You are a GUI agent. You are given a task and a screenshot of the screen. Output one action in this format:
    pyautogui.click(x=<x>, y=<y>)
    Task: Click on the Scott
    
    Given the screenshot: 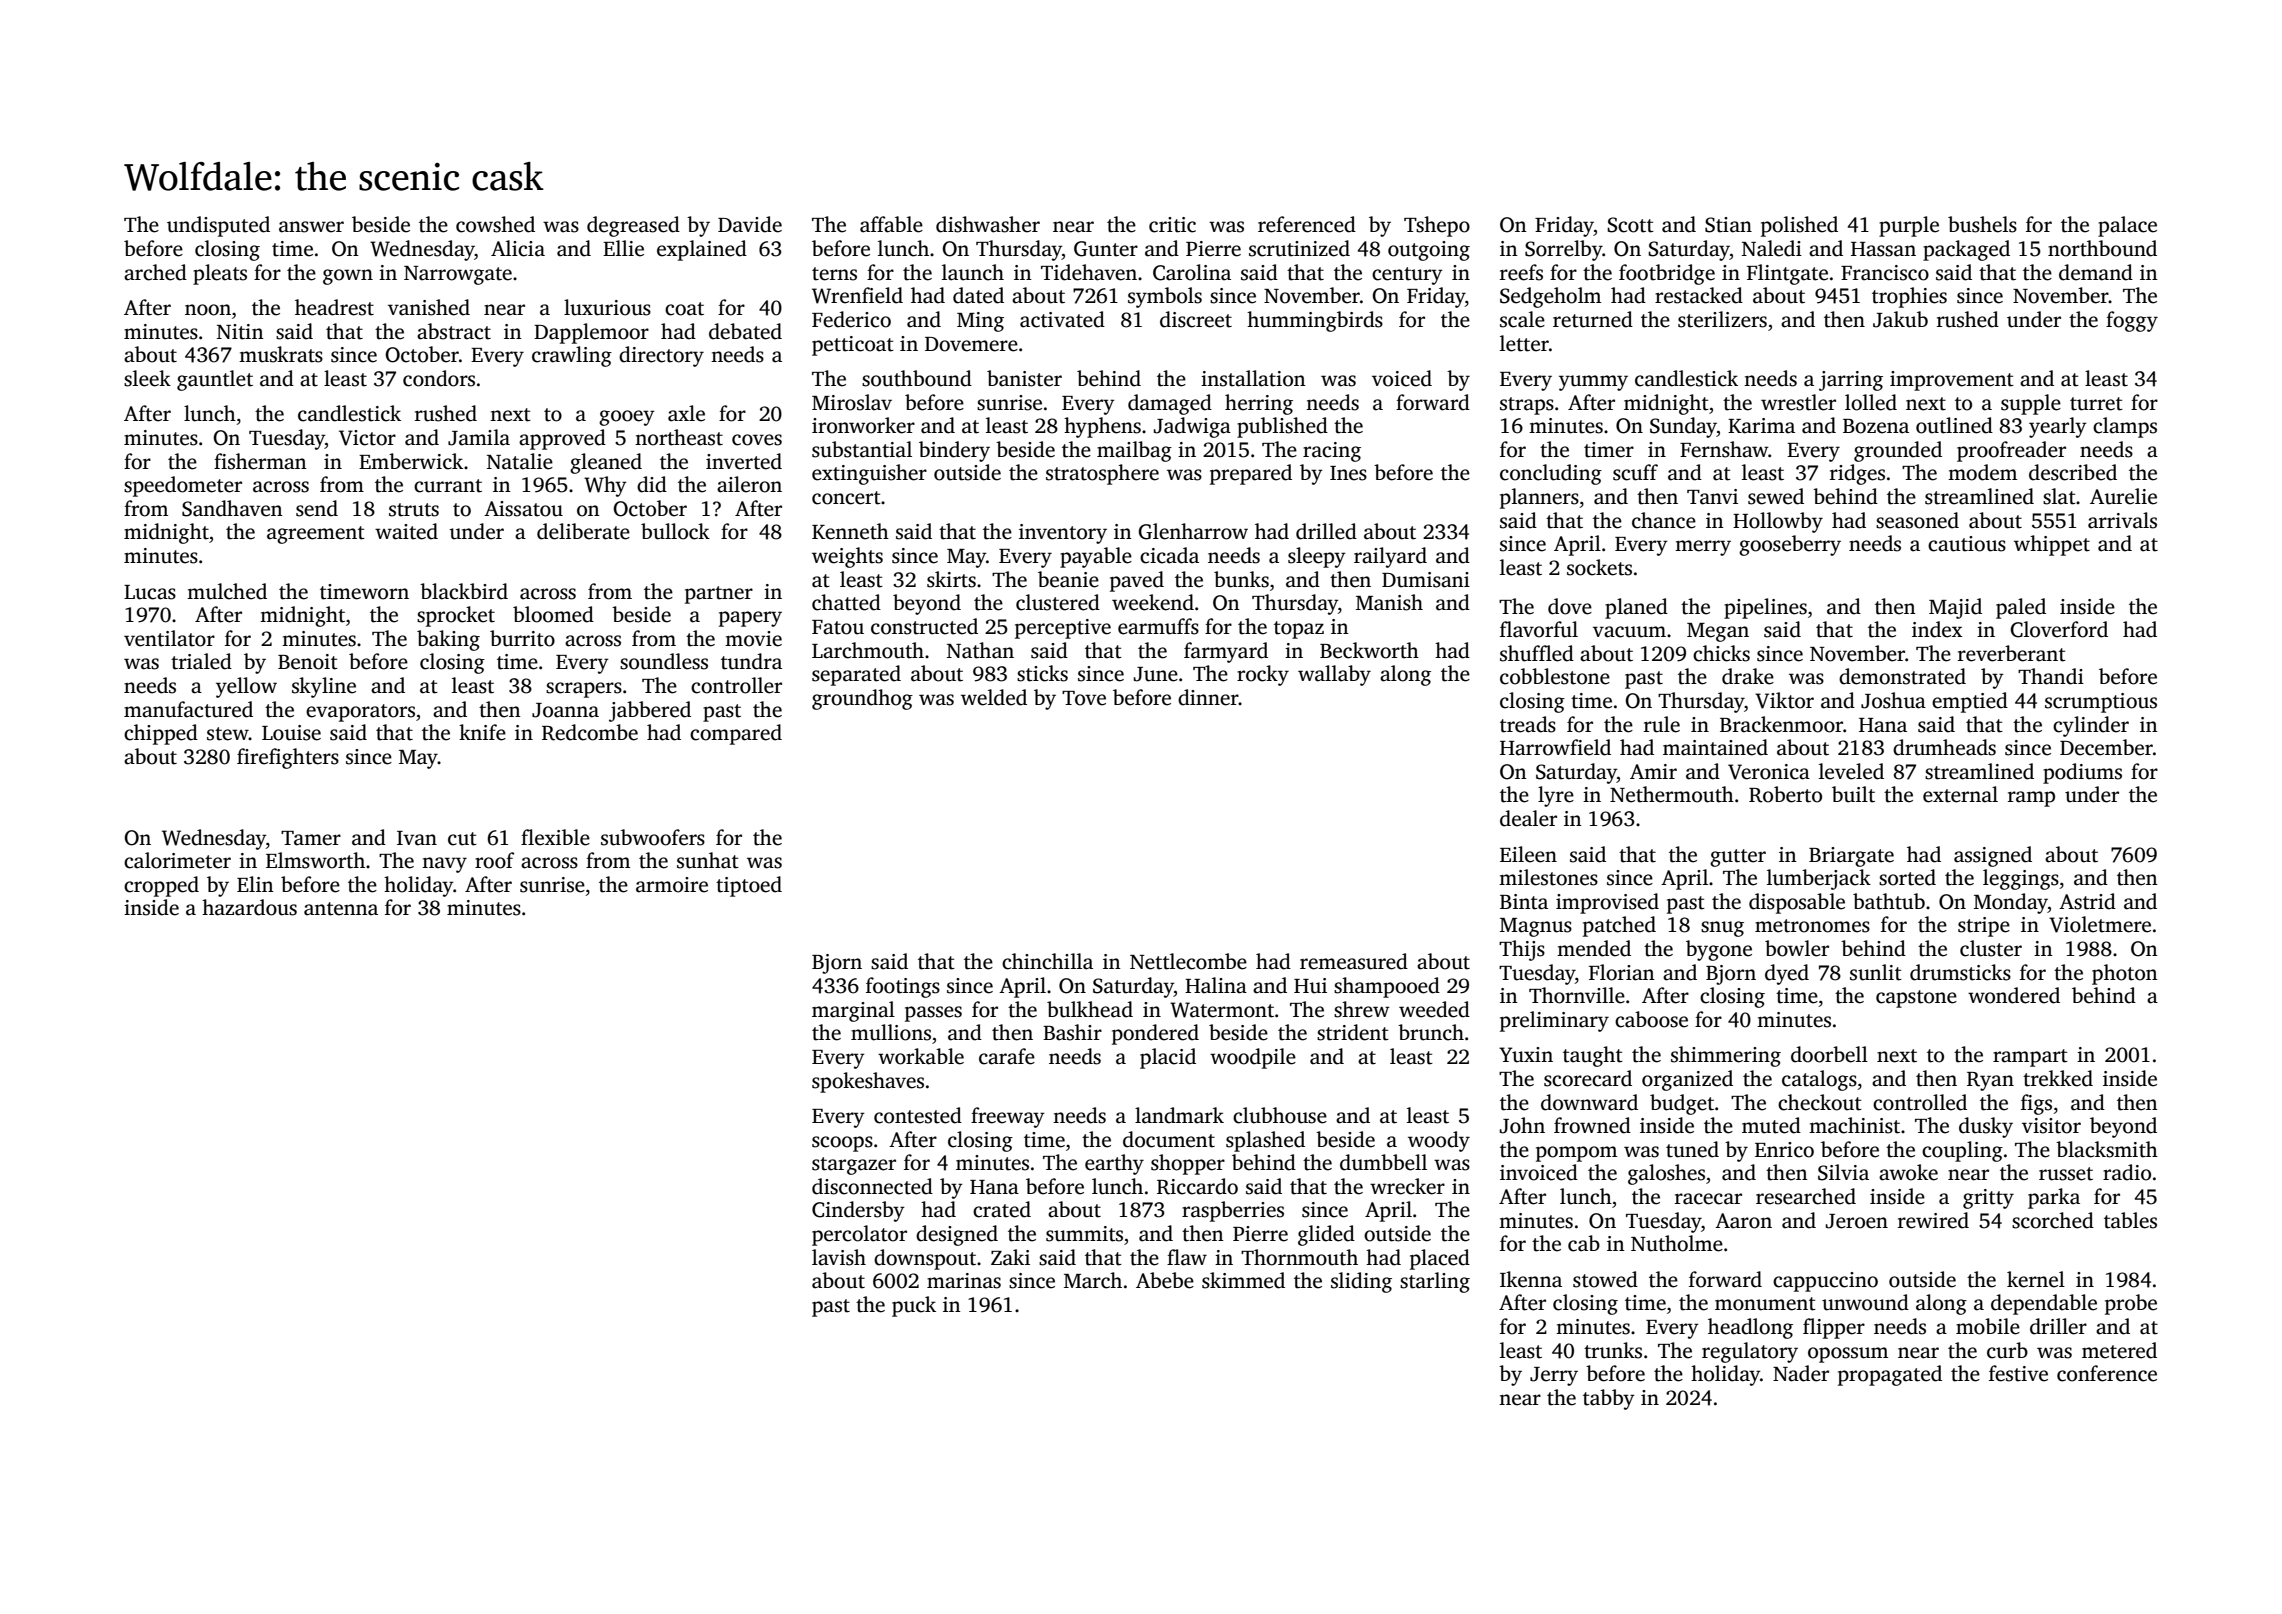 What is the action you would take?
    pyautogui.click(x=1630, y=225)
